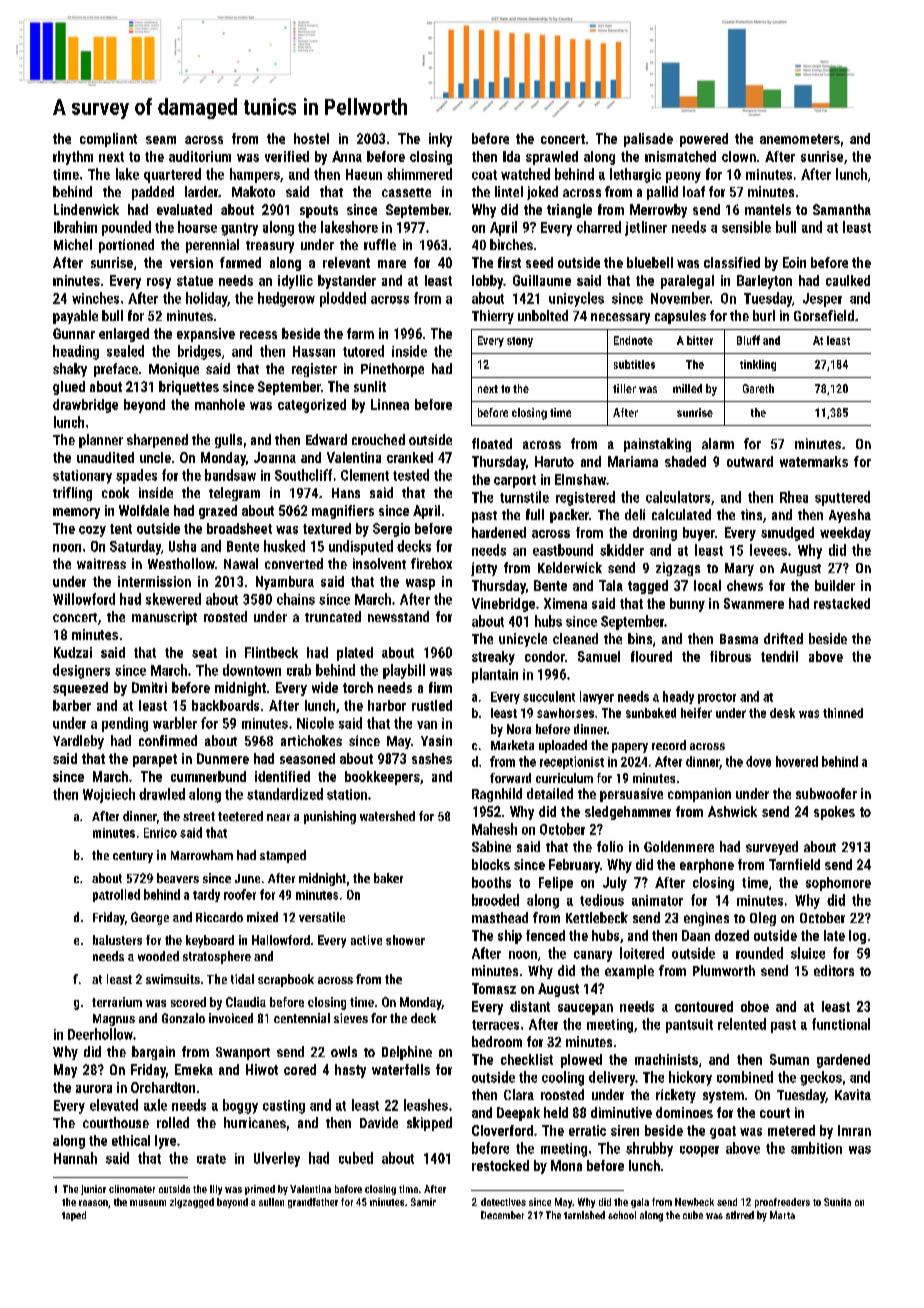  I want to click on milled, so click(687, 388).
